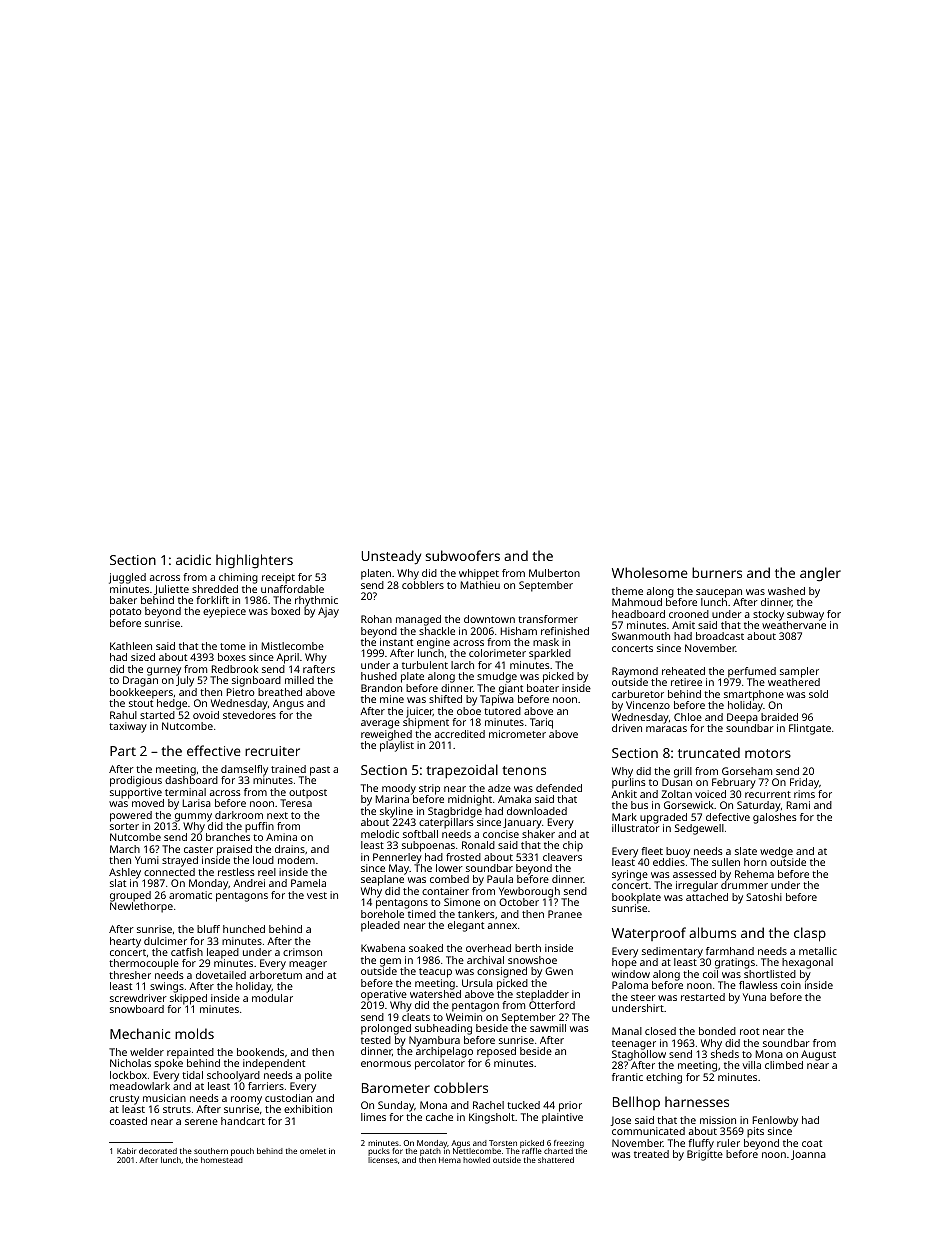  Describe the element at coordinates (638, 614) in the image. I see `headboard` at that location.
